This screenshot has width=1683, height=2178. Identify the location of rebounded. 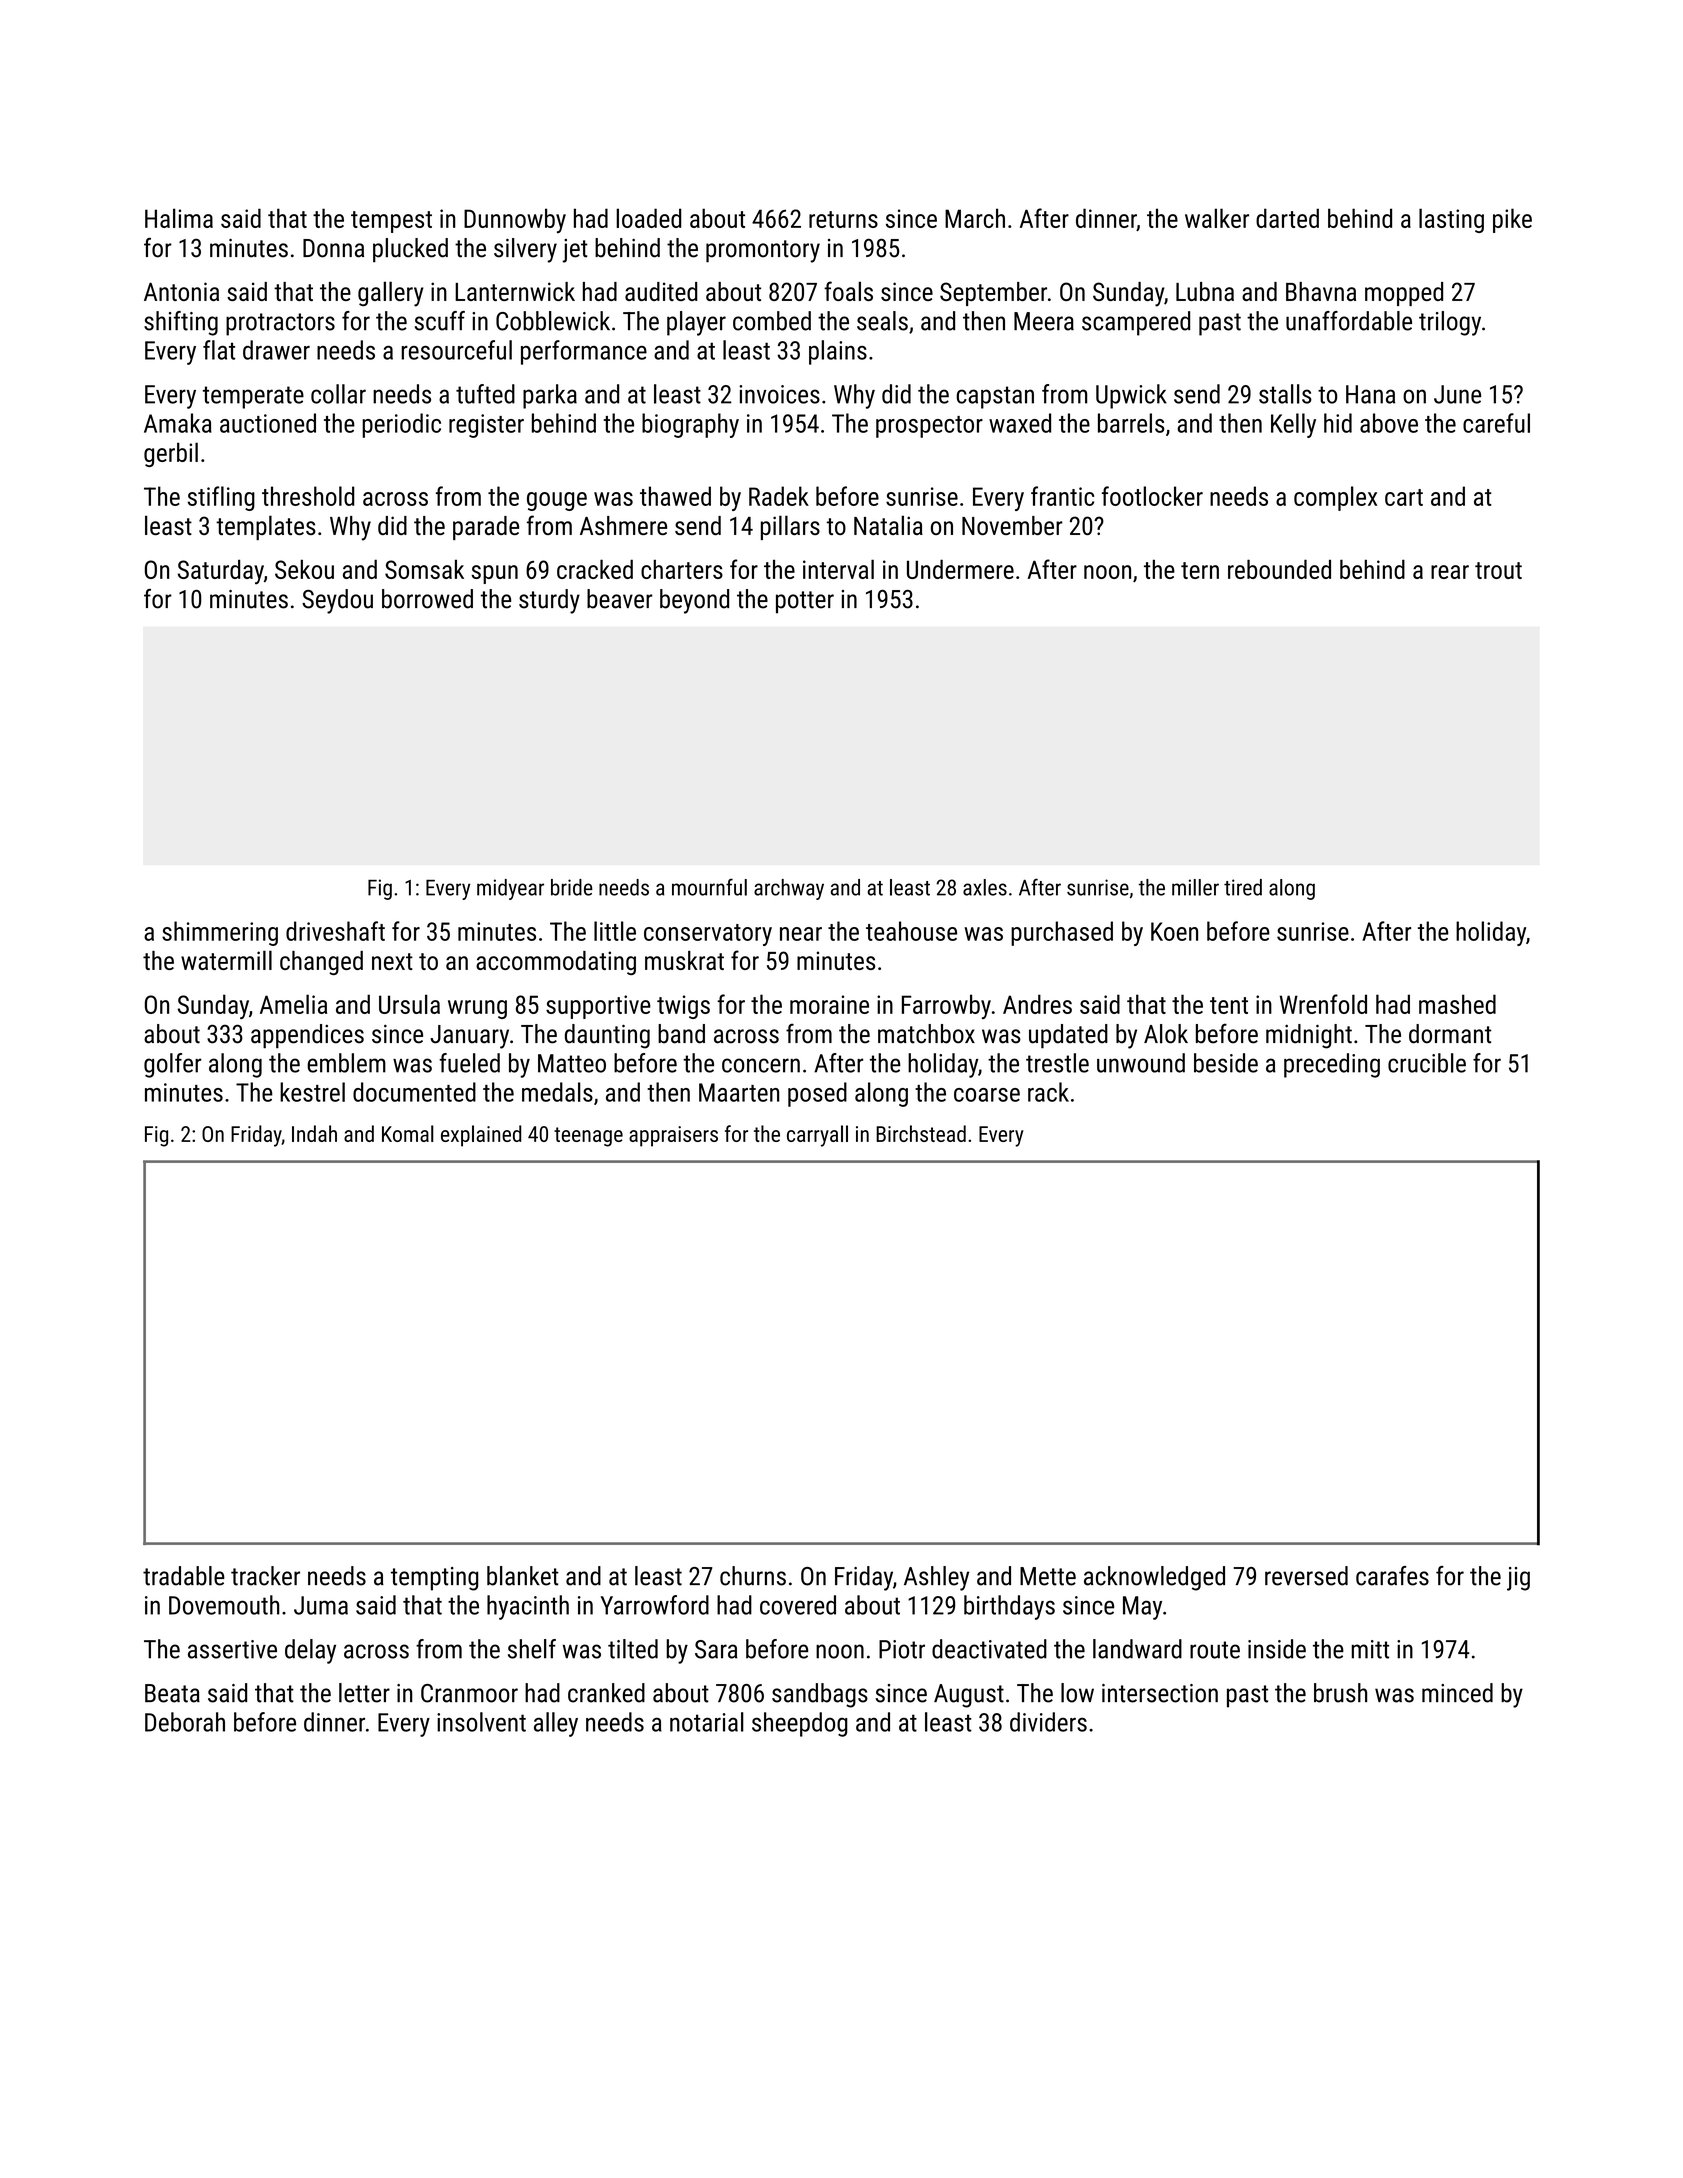
(1279, 569).
